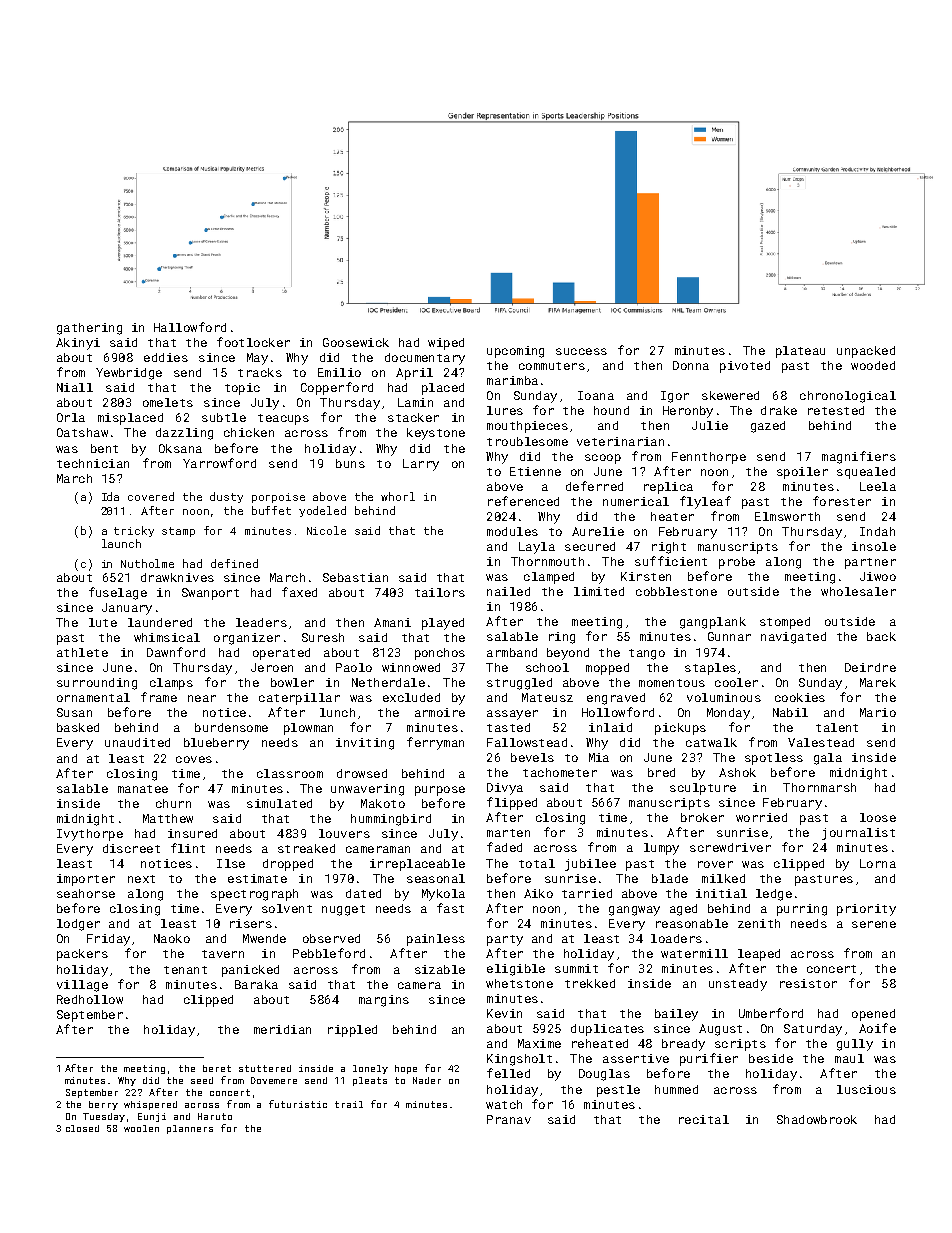  What do you see at coordinates (509, 1119) in the screenshot?
I see `Pranav` at bounding box center [509, 1119].
